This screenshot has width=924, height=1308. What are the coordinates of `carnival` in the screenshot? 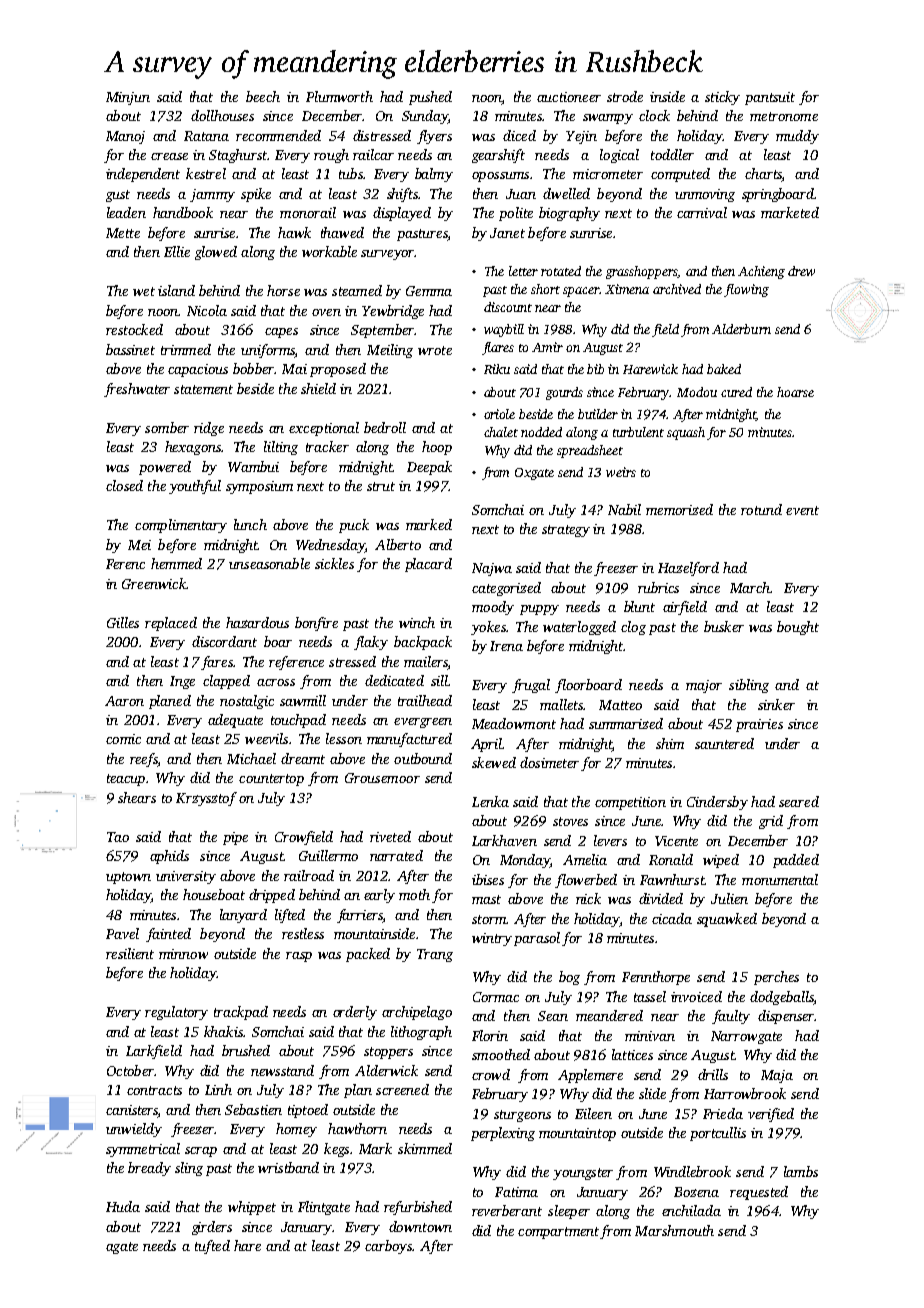 It's located at (702, 212).
